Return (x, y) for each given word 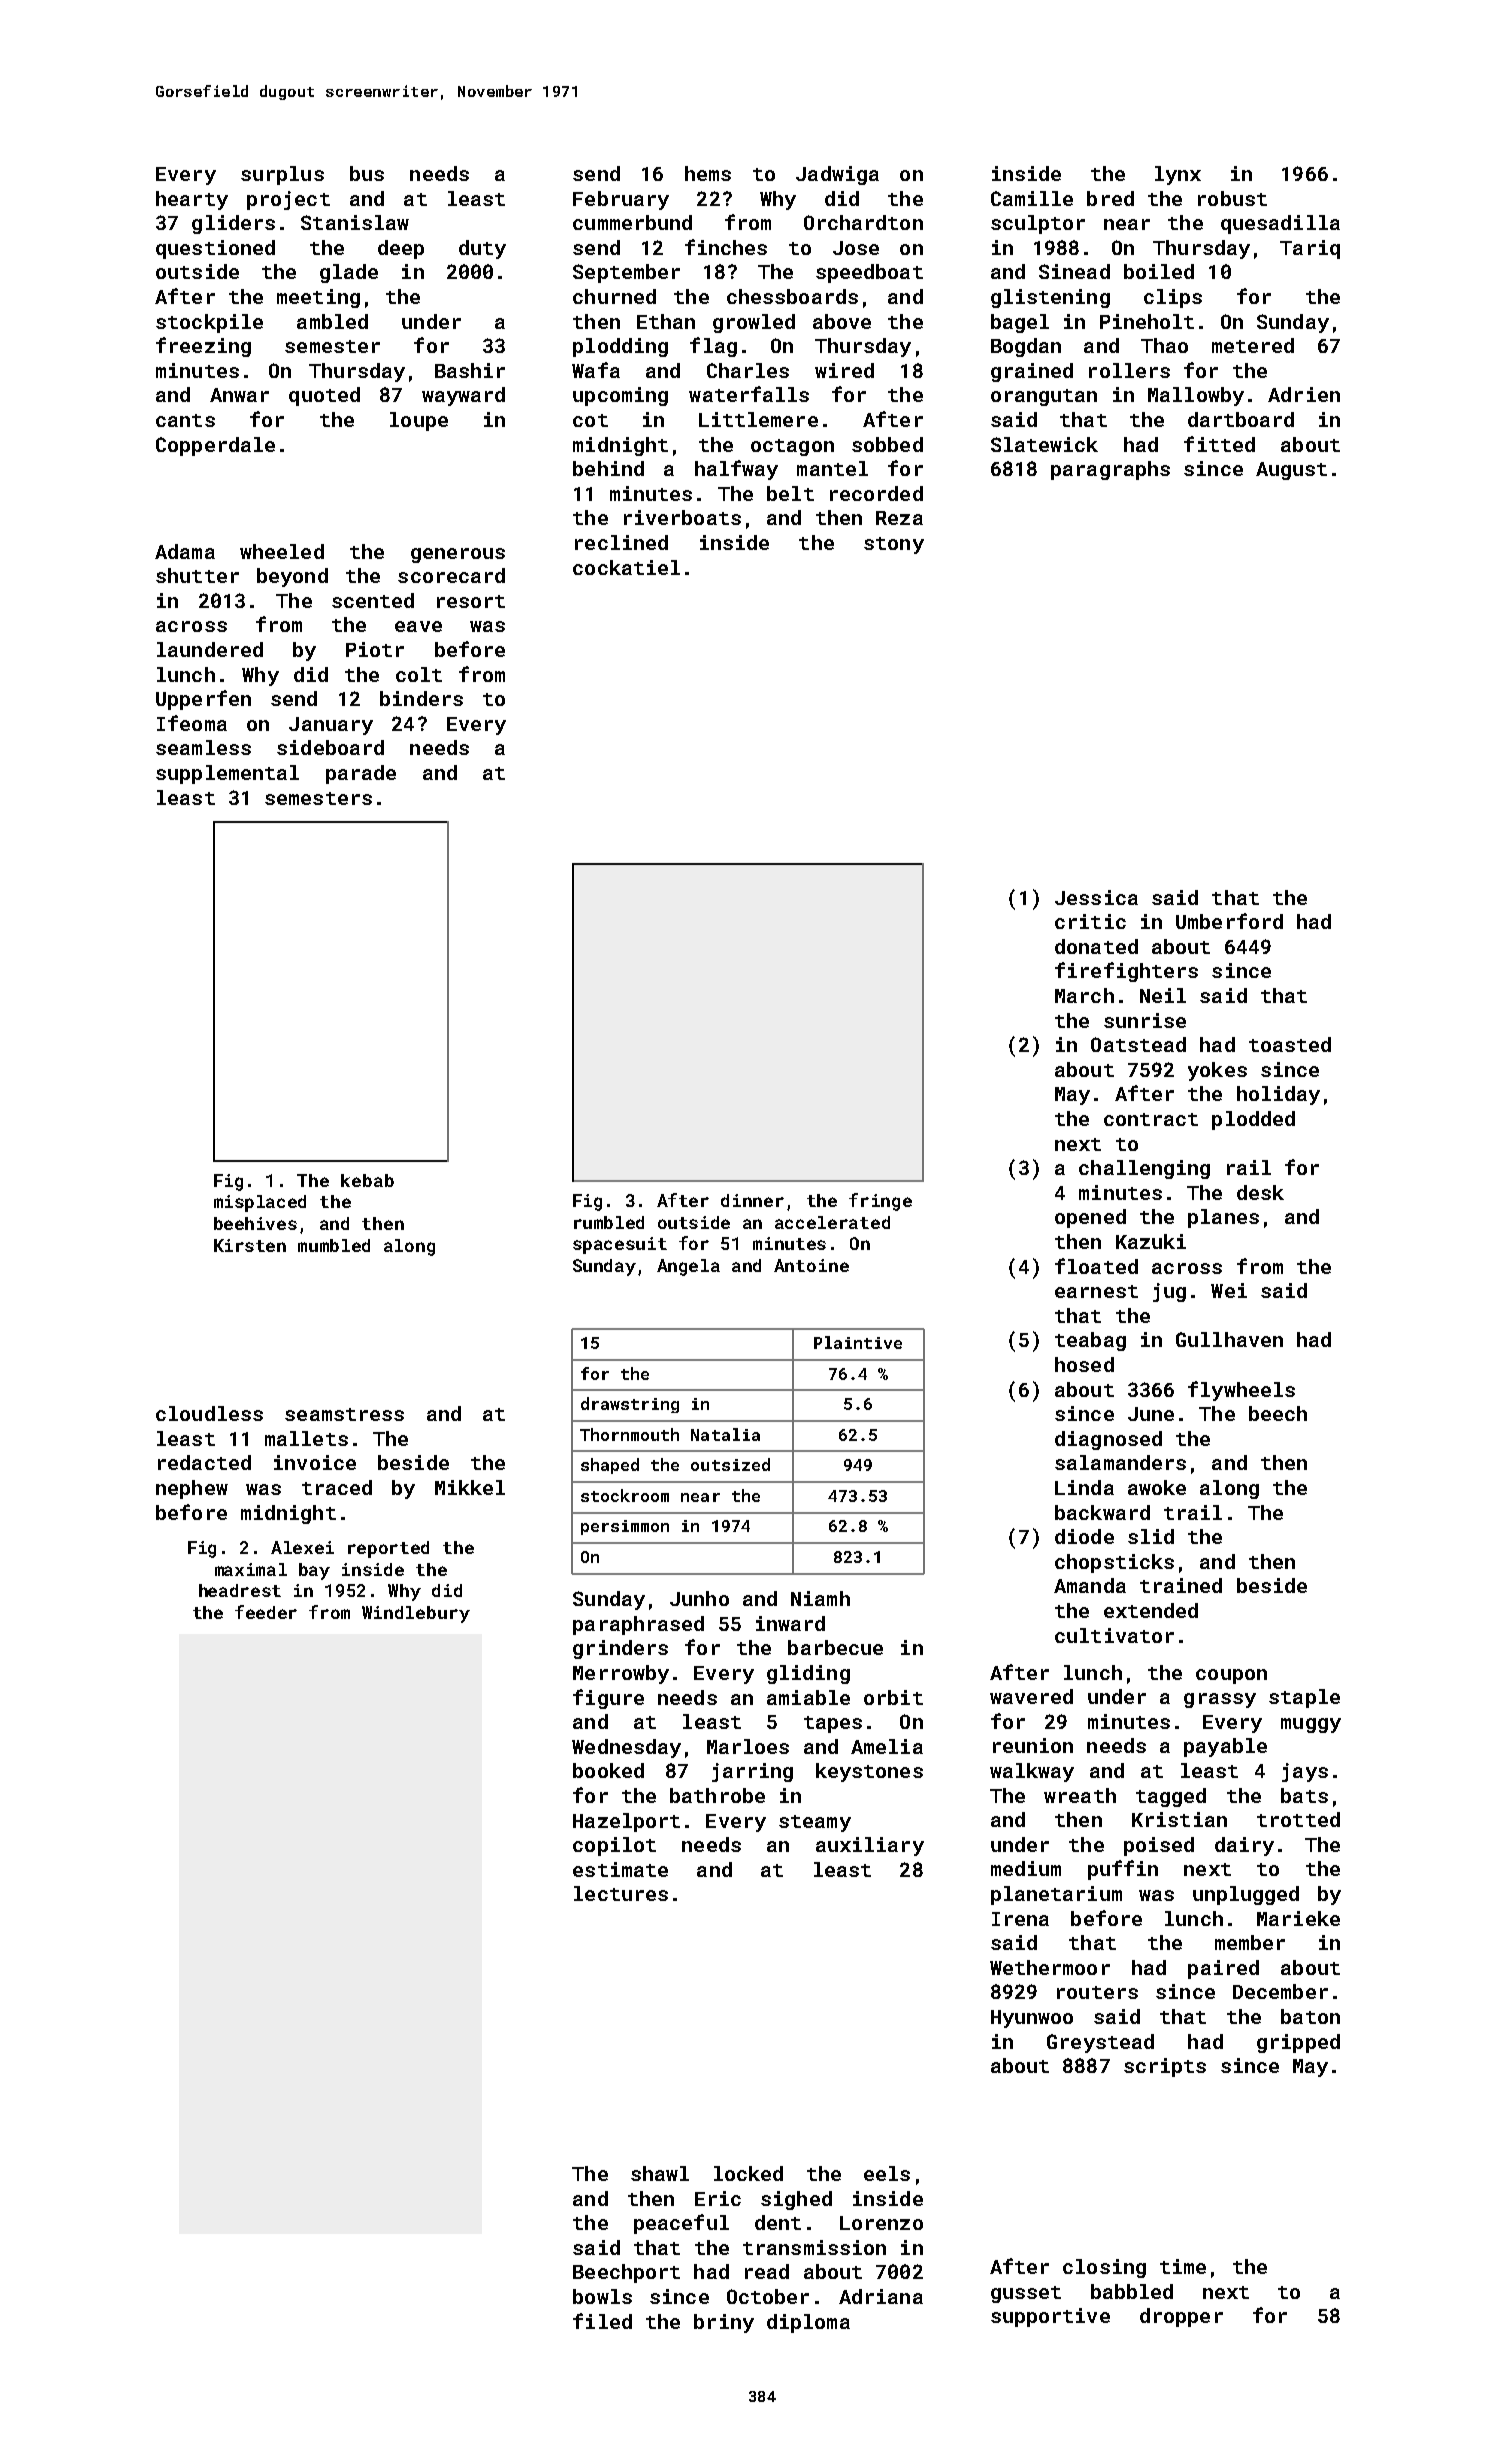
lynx (1178, 175)
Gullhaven (1229, 1339)
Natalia (725, 1434)
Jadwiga (837, 175)
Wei (1229, 1290)
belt (790, 493)
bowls (602, 2296)
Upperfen (203, 700)
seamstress (344, 1414)
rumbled (609, 1222)
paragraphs (1110, 470)
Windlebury (416, 1614)
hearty (192, 200)
